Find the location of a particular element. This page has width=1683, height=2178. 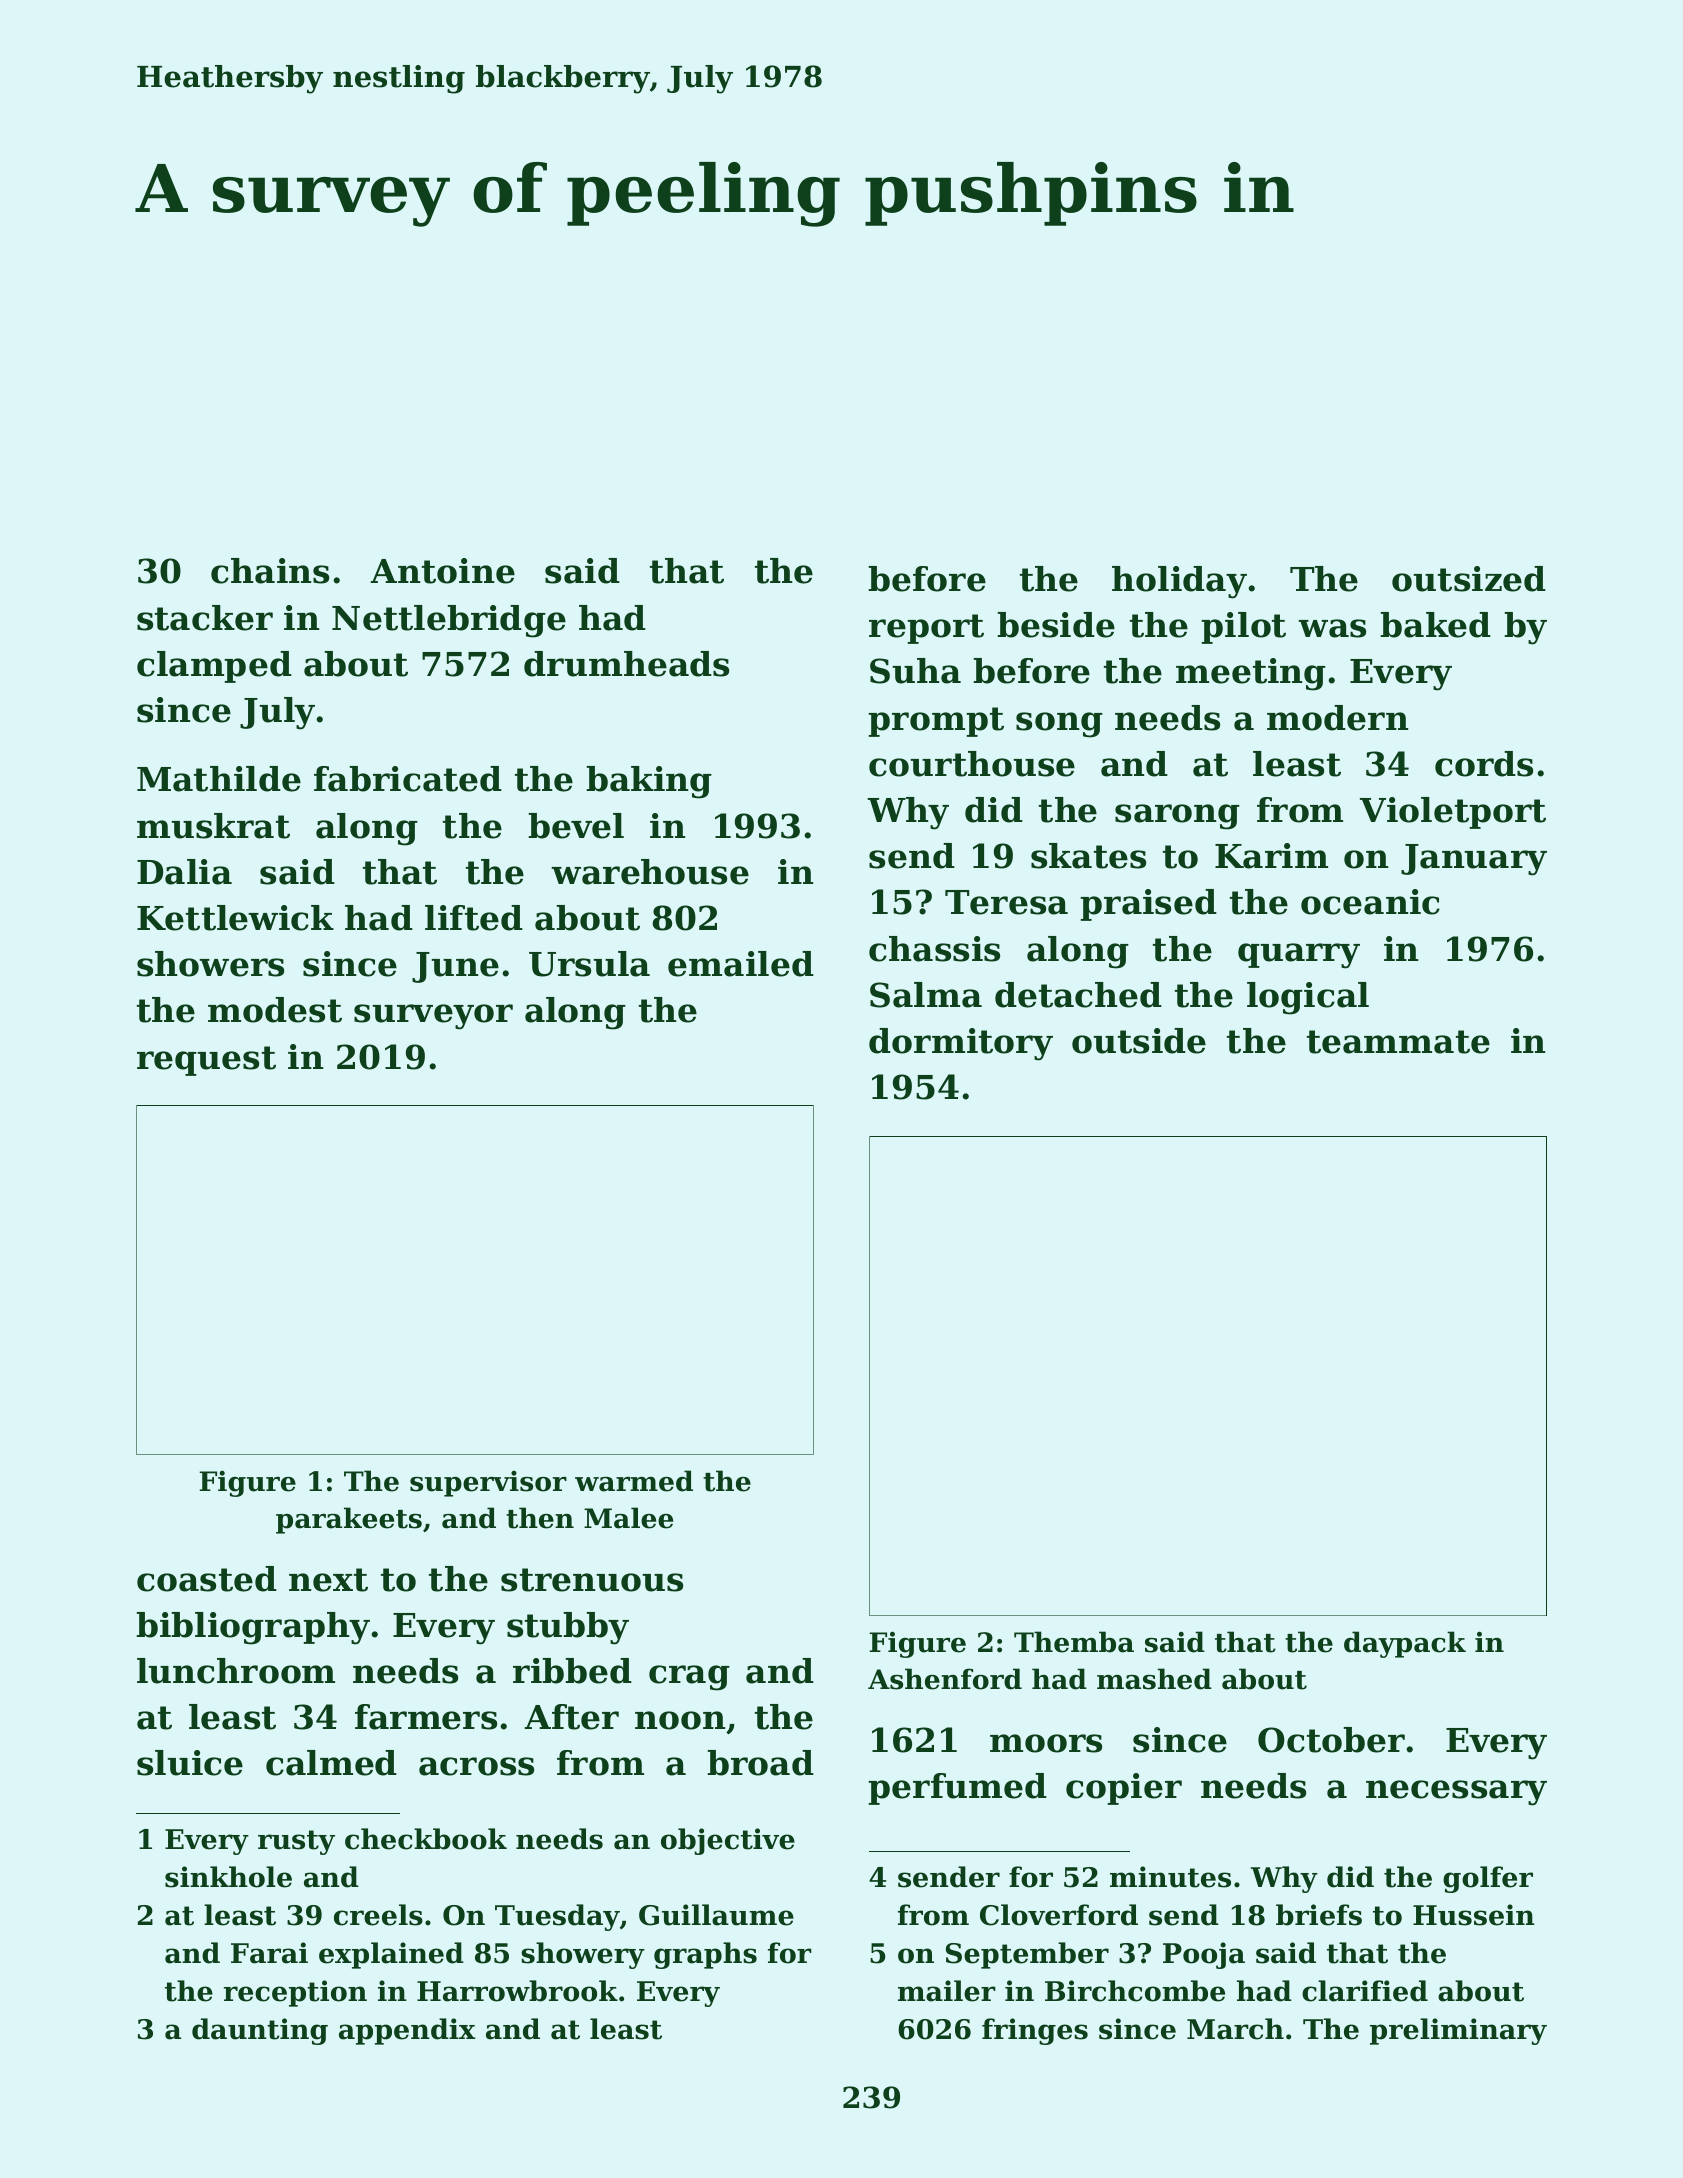

outside is located at coordinates (1139, 1041).
